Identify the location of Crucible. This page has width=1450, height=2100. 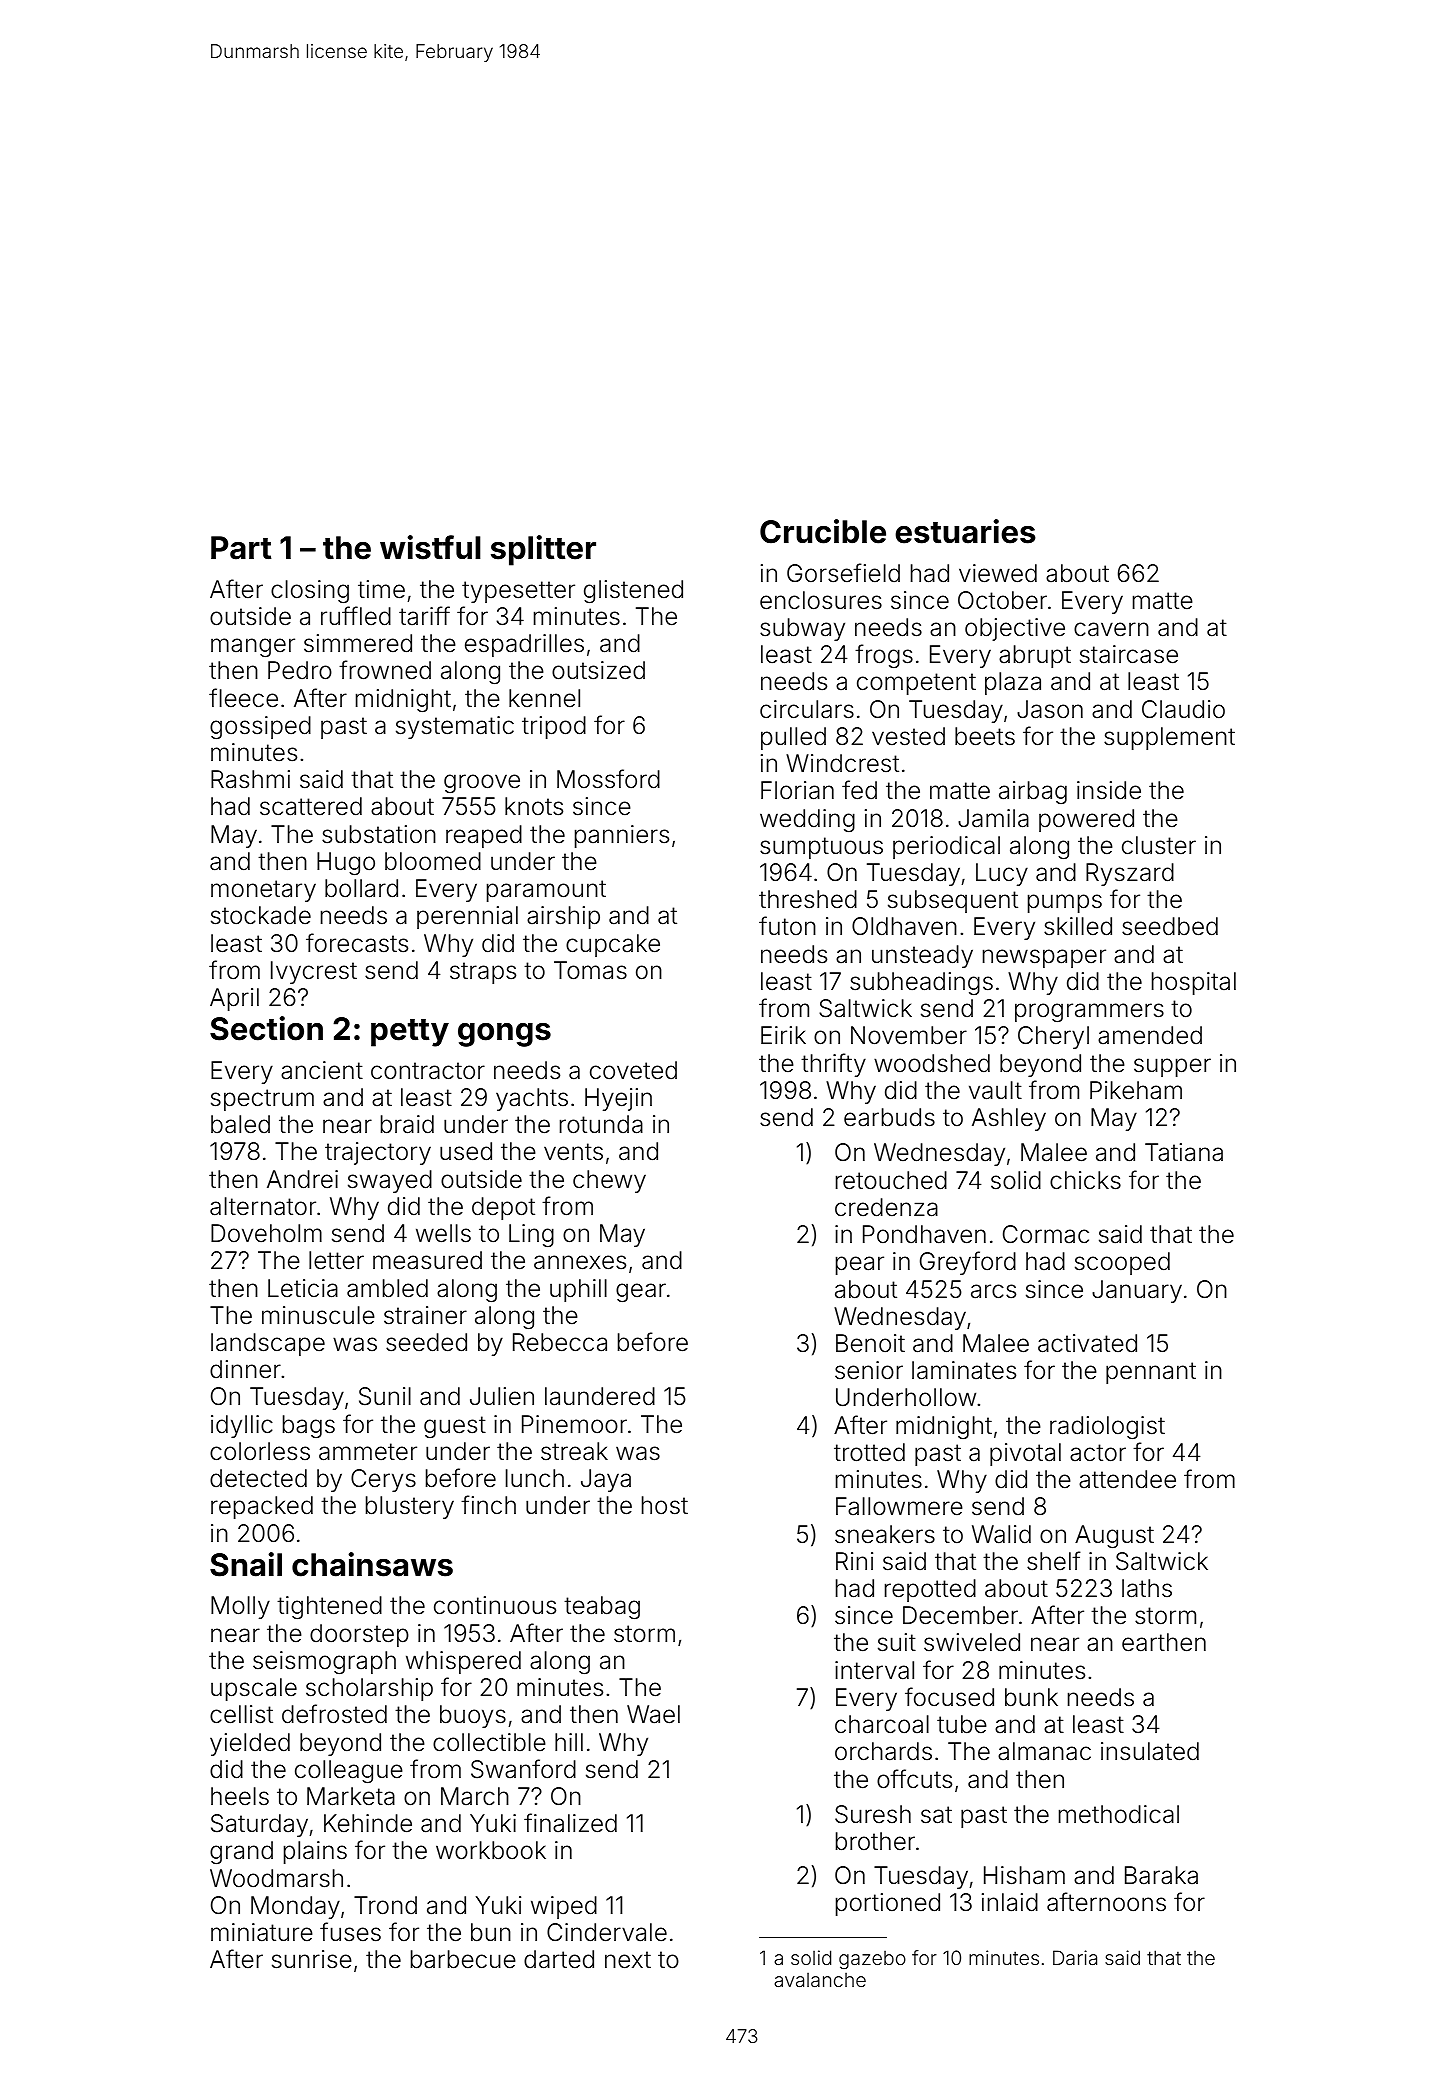
(823, 531).
